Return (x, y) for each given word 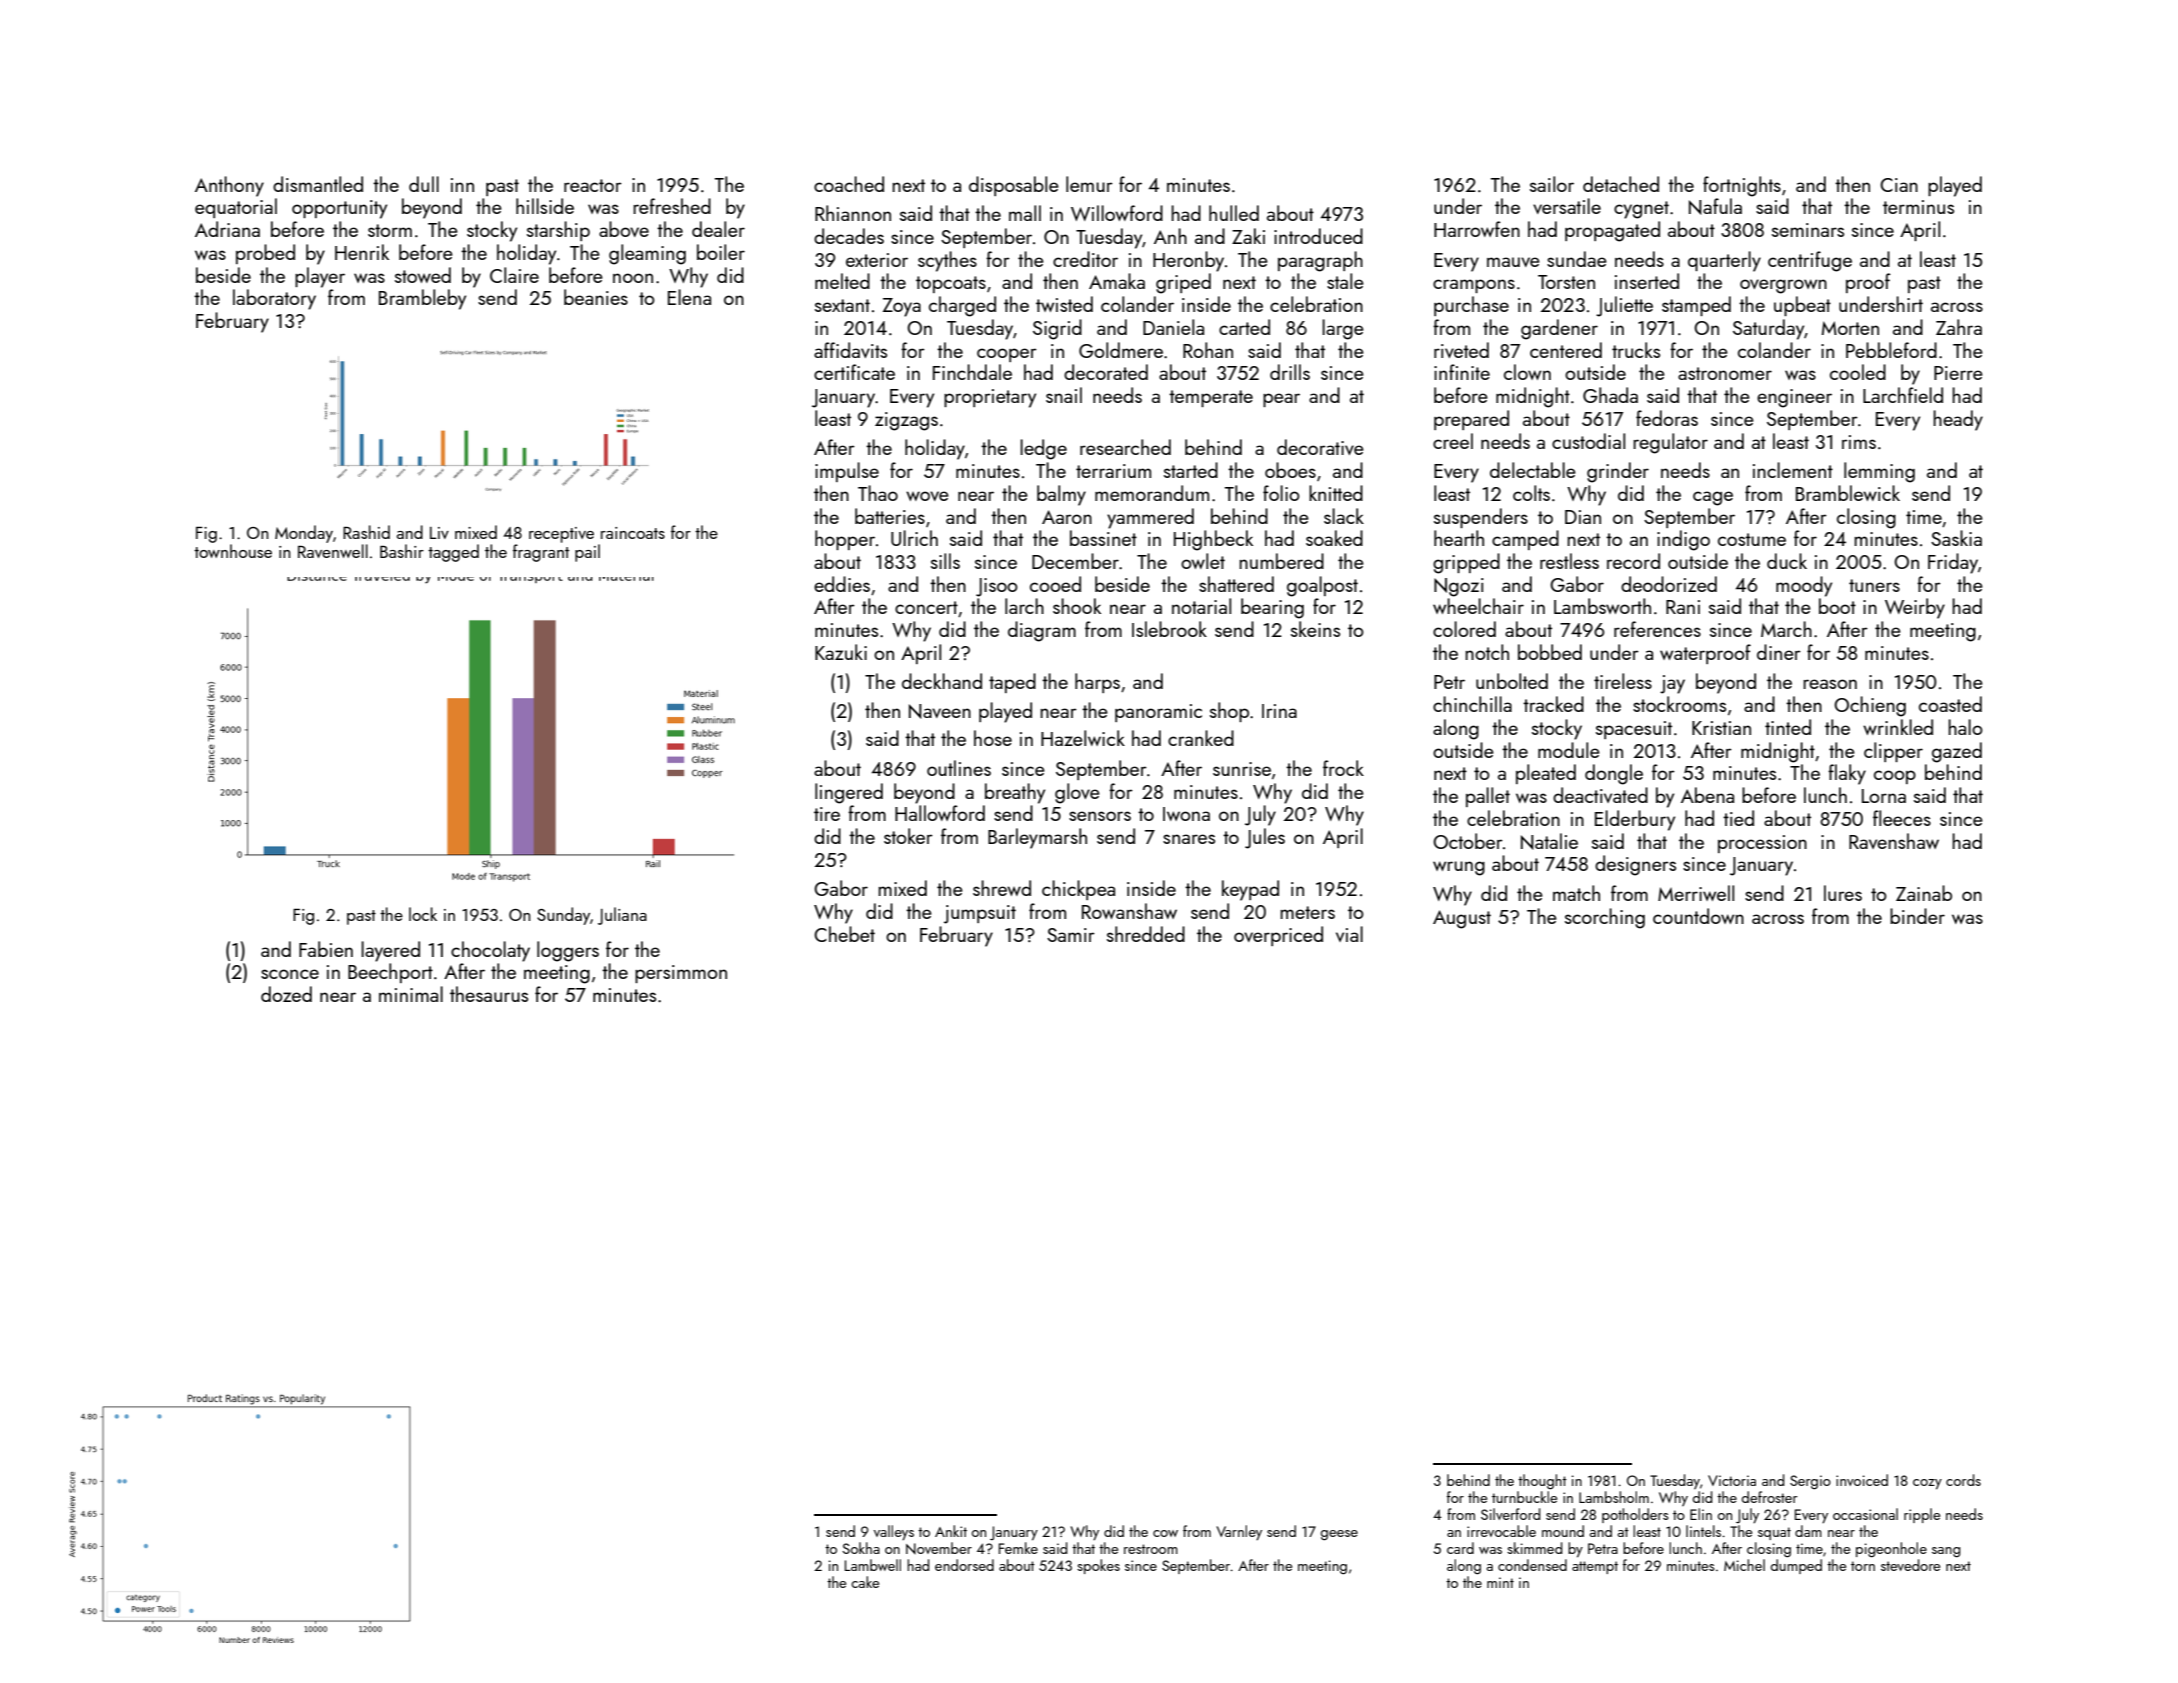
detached (1621, 184)
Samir (1071, 935)
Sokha (861, 1548)
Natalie (1549, 841)
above (624, 229)
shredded (1146, 934)
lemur (1089, 184)
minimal (411, 994)
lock (423, 914)
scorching (1605, 918)
